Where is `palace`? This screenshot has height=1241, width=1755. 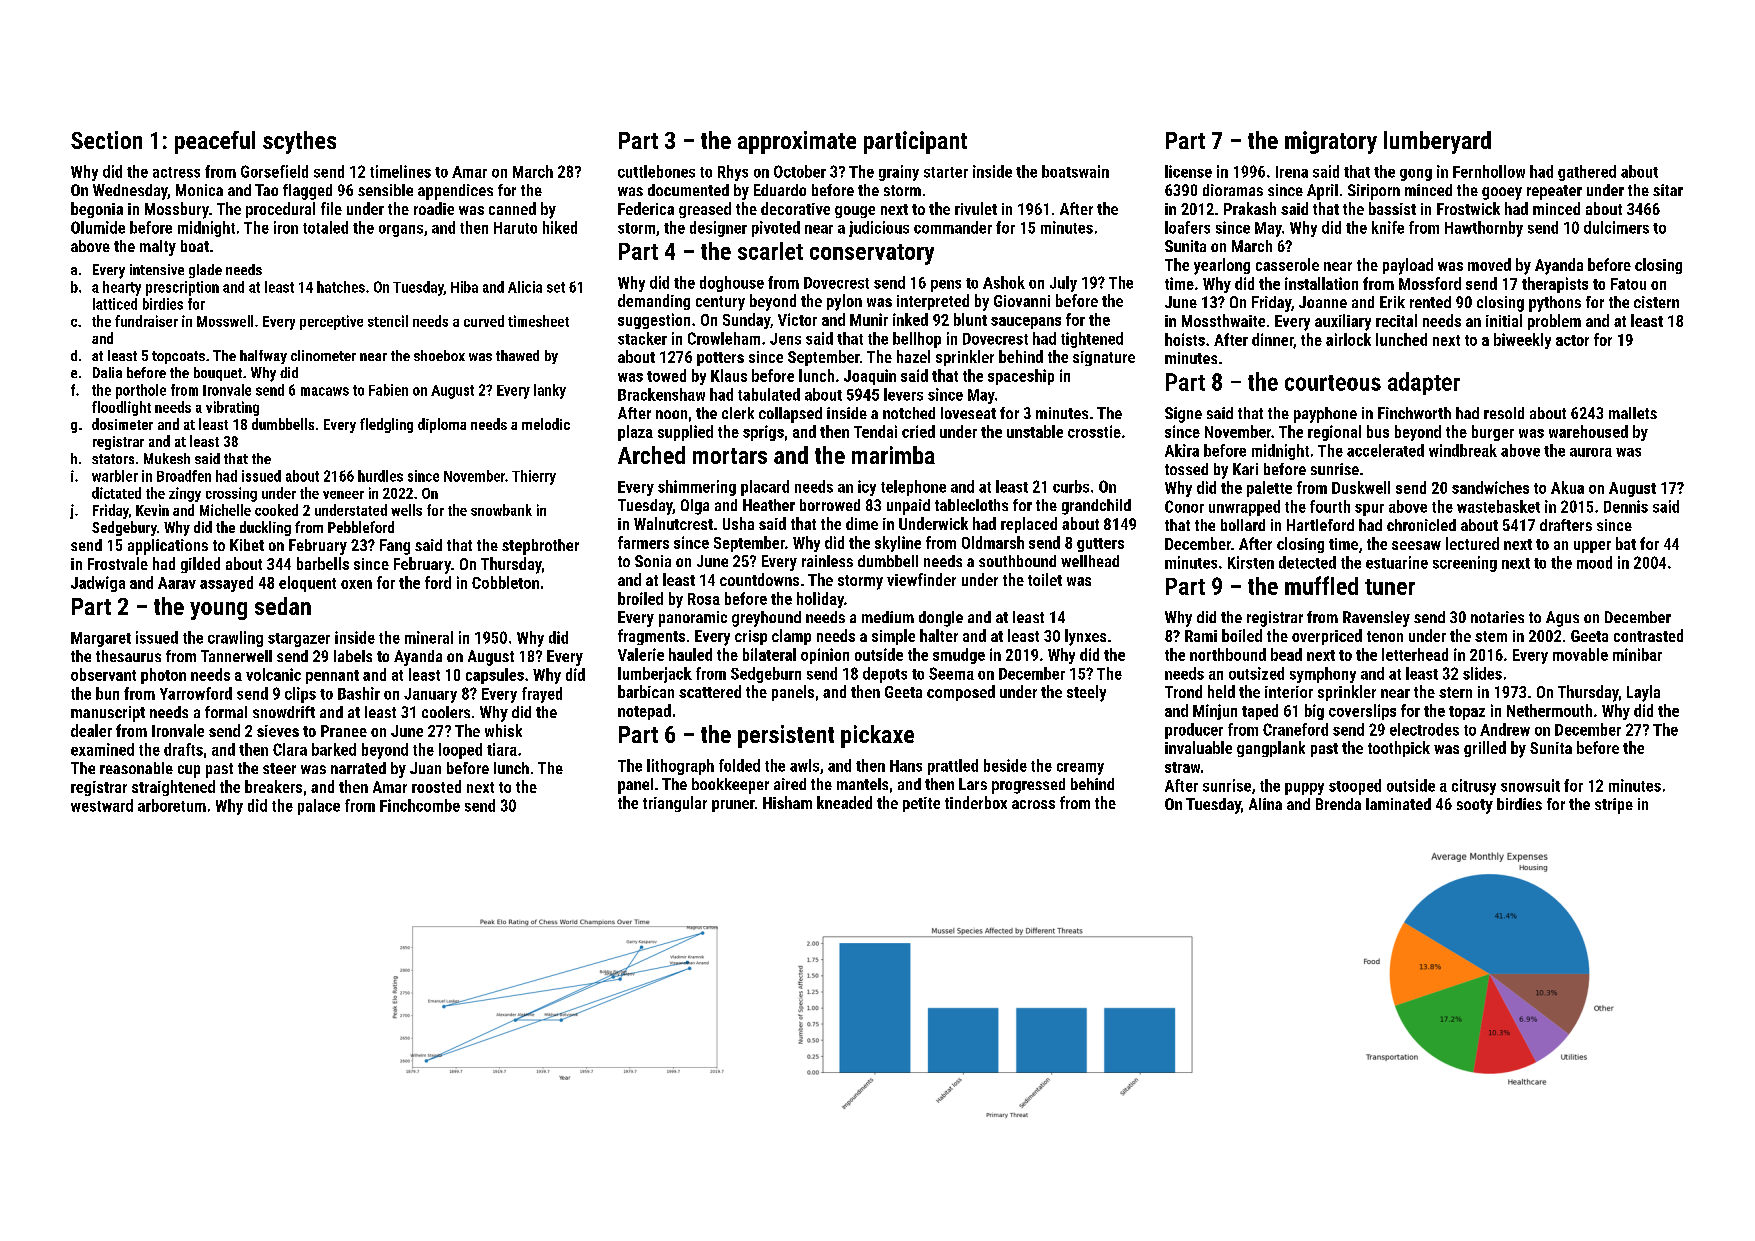
palace is located at coordinates (319, 807).
